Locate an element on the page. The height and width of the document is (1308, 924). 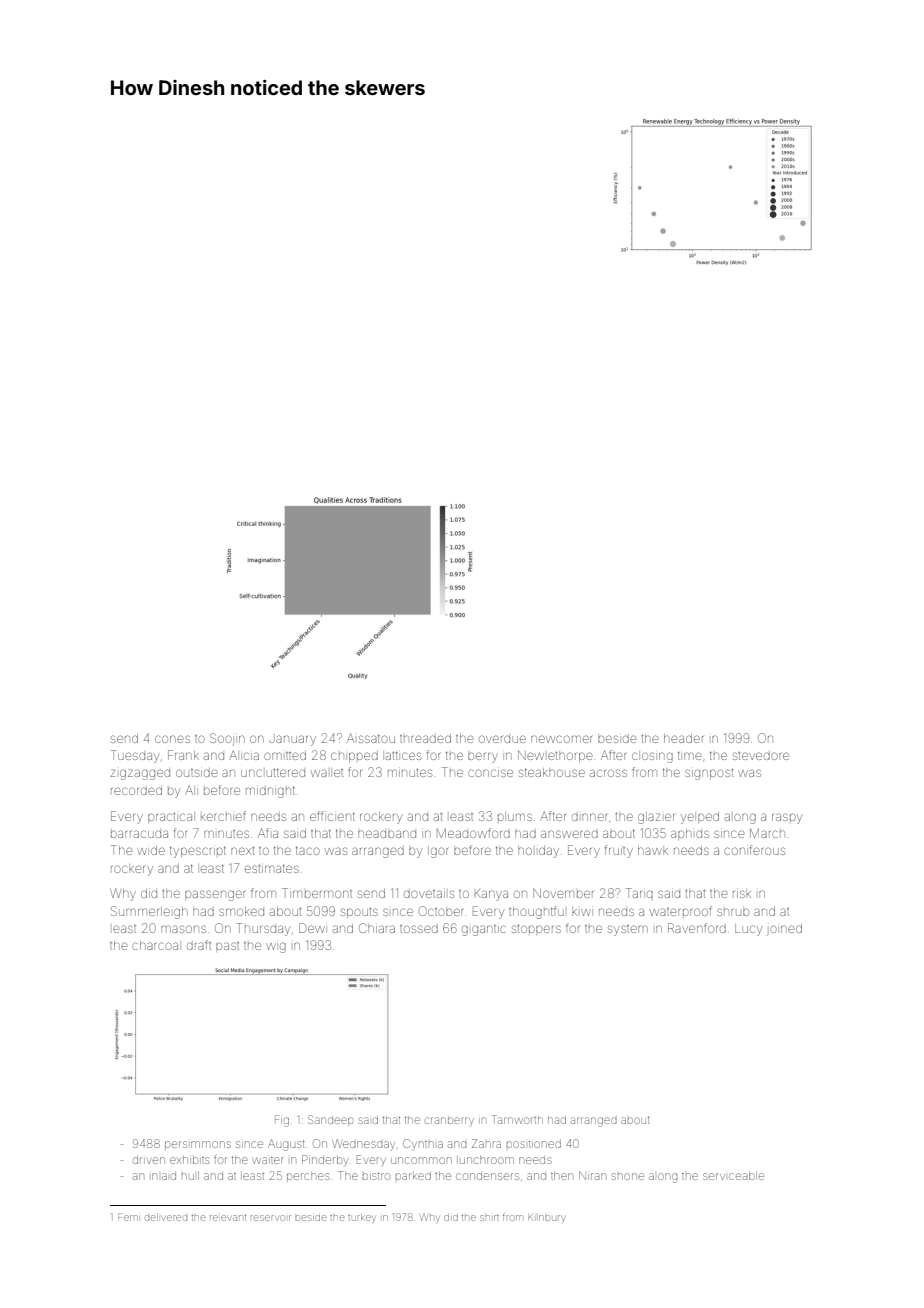
newcomer is located at coordinates (561, 739).
